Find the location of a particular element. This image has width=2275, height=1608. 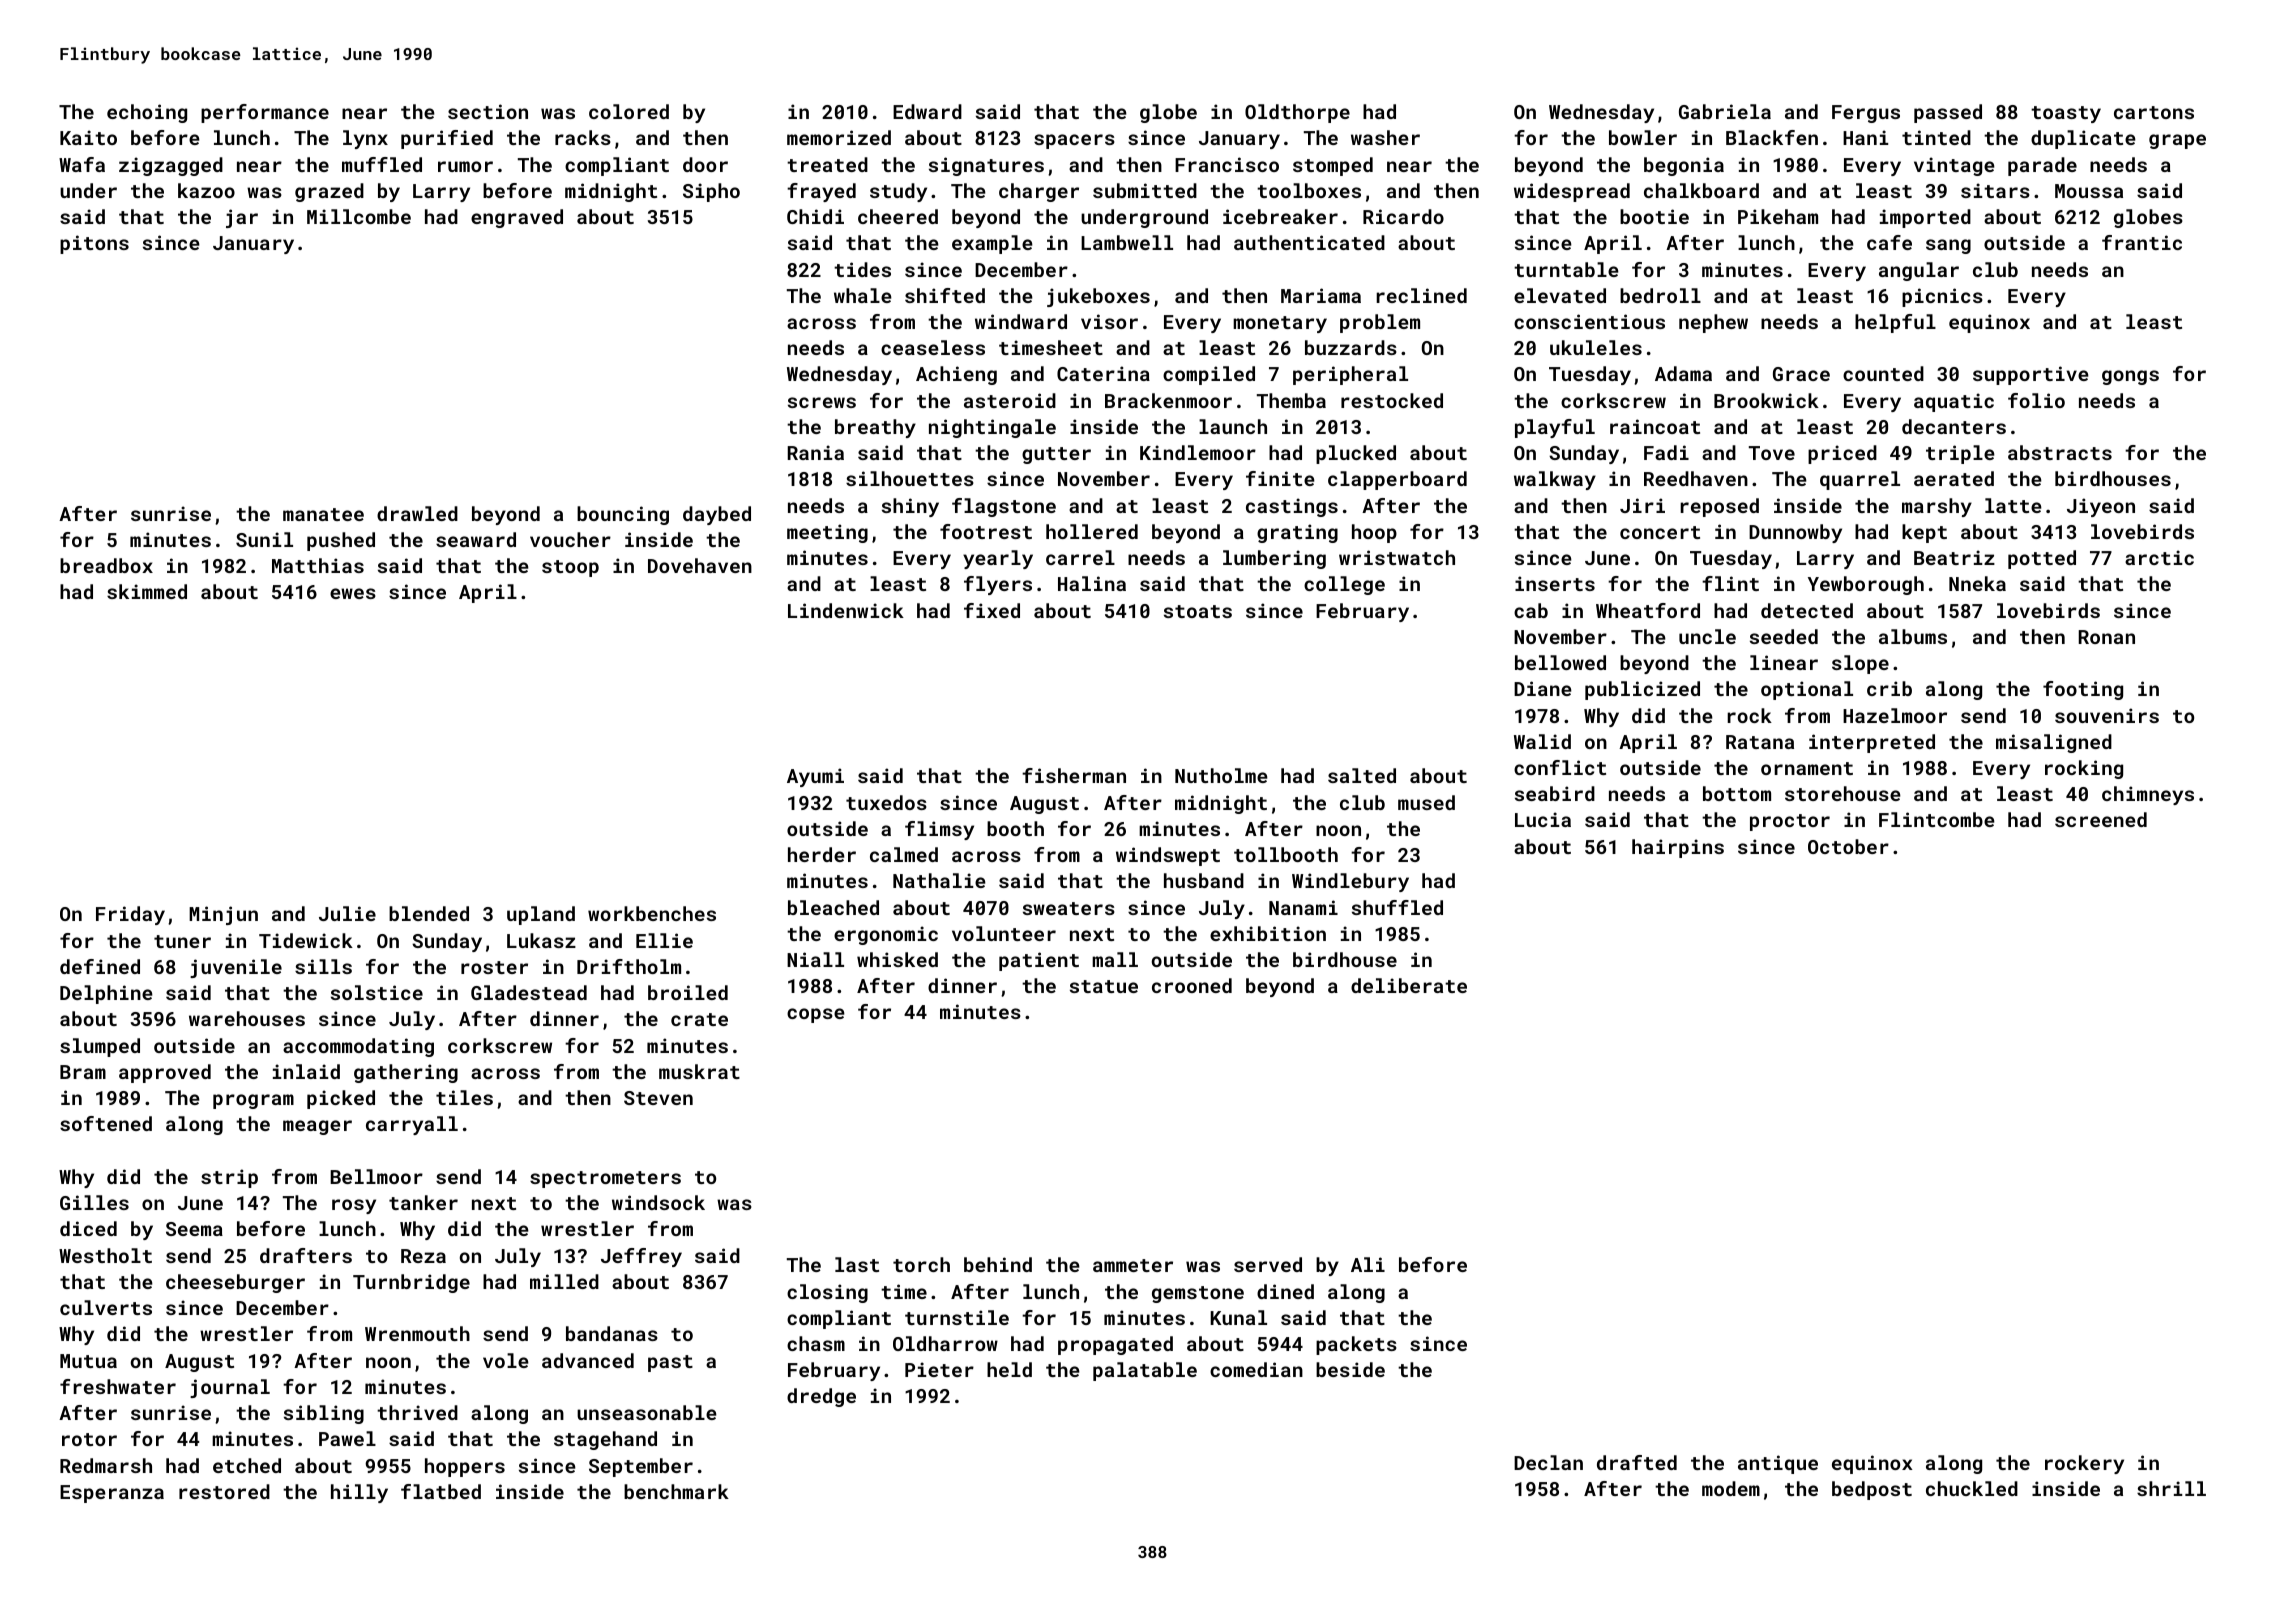

restored is located at coordinates (224, 1491).
